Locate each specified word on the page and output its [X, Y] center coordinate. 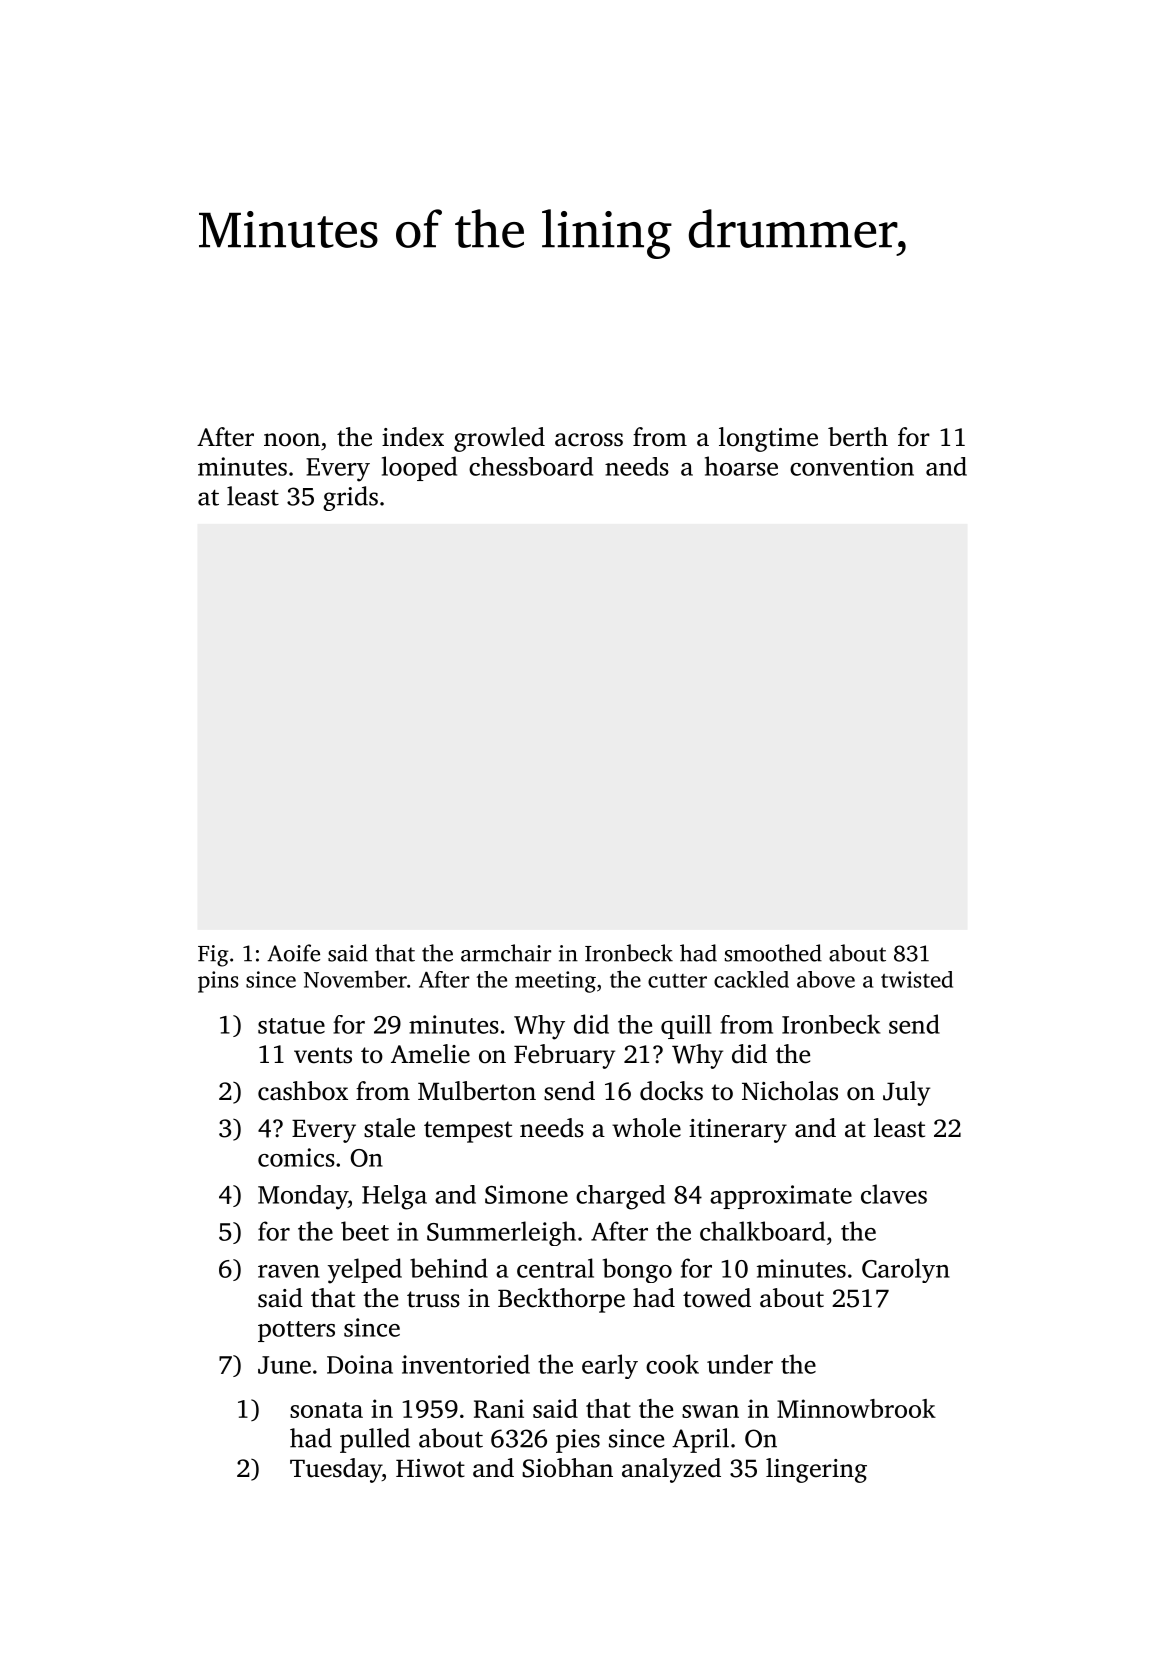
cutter [677, 981]
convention [852, 466]
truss [433, 1299]
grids [350, 498]
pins [218, 982]
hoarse [741, 466]
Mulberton [477, 1091]
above [826, 979]
